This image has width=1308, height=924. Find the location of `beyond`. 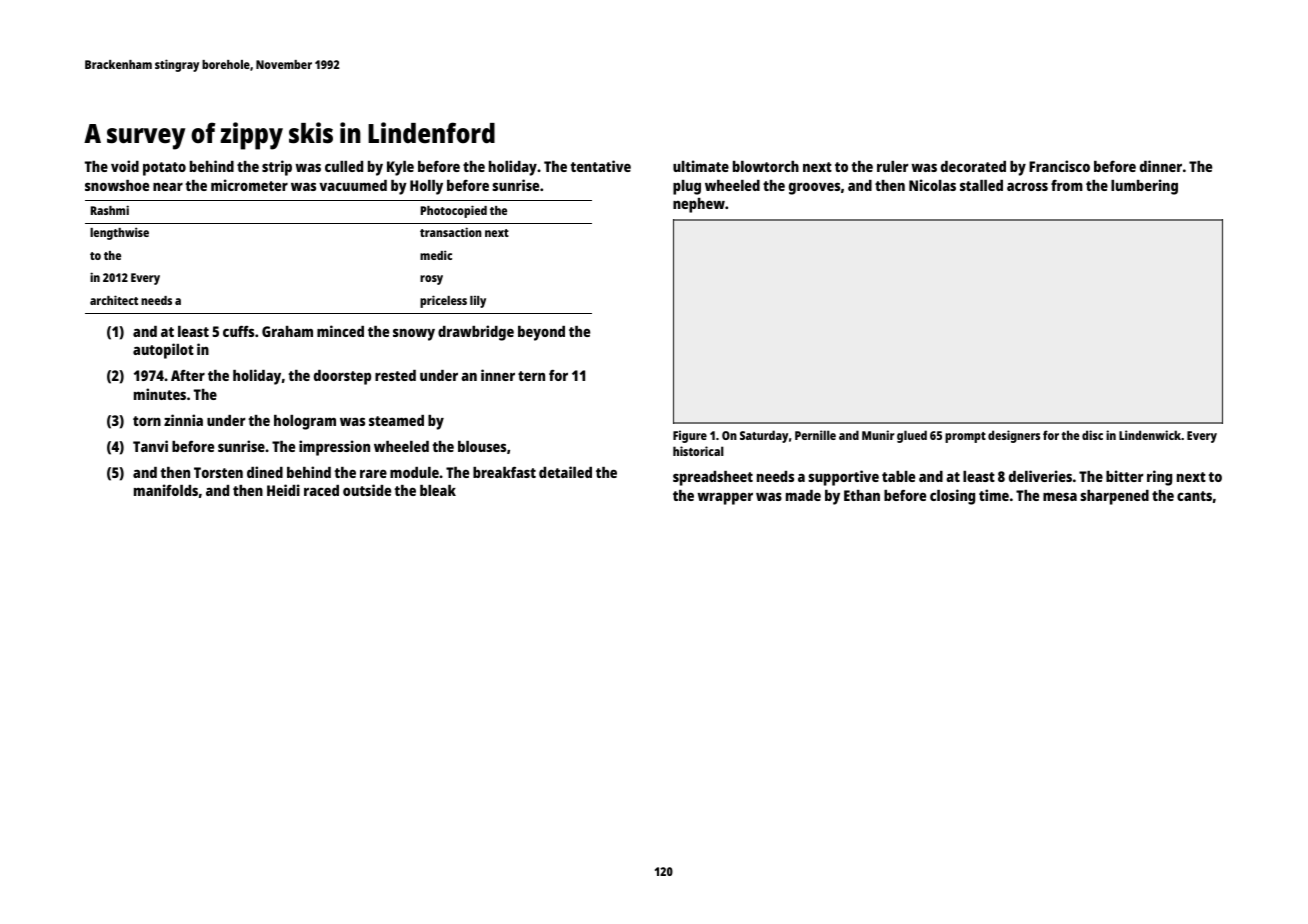

beyond is located at coordinates (541, 333).
